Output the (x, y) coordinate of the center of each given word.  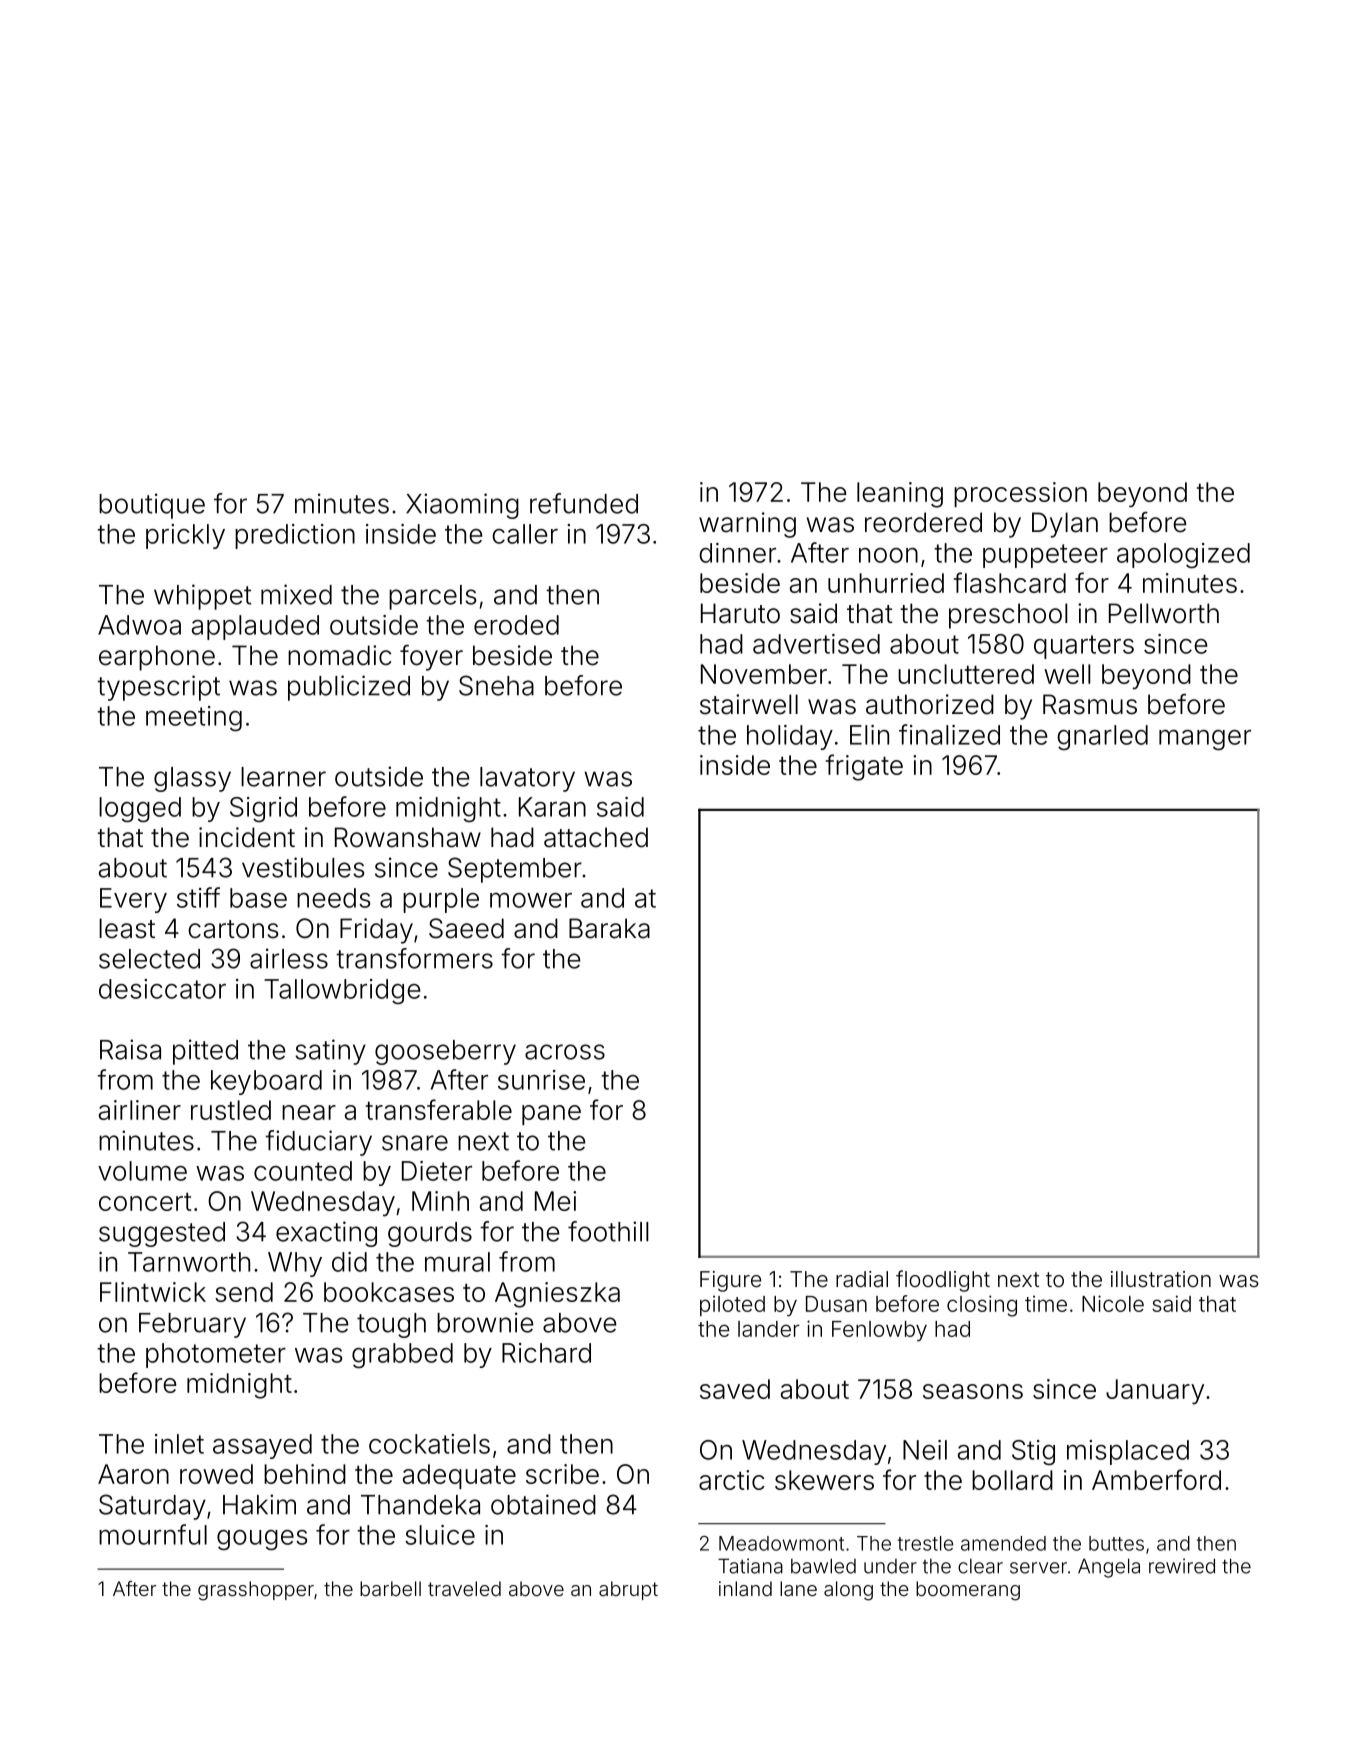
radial (862, 1279)
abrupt (628, 1590)
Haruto (740, 613)
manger (1205, 739)
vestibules (303, 867)
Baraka (609, 928)
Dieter (437, 1171)
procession (1020, 494)
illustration (1161, 1279)
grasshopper (256, 1591)
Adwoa (139, 625)
